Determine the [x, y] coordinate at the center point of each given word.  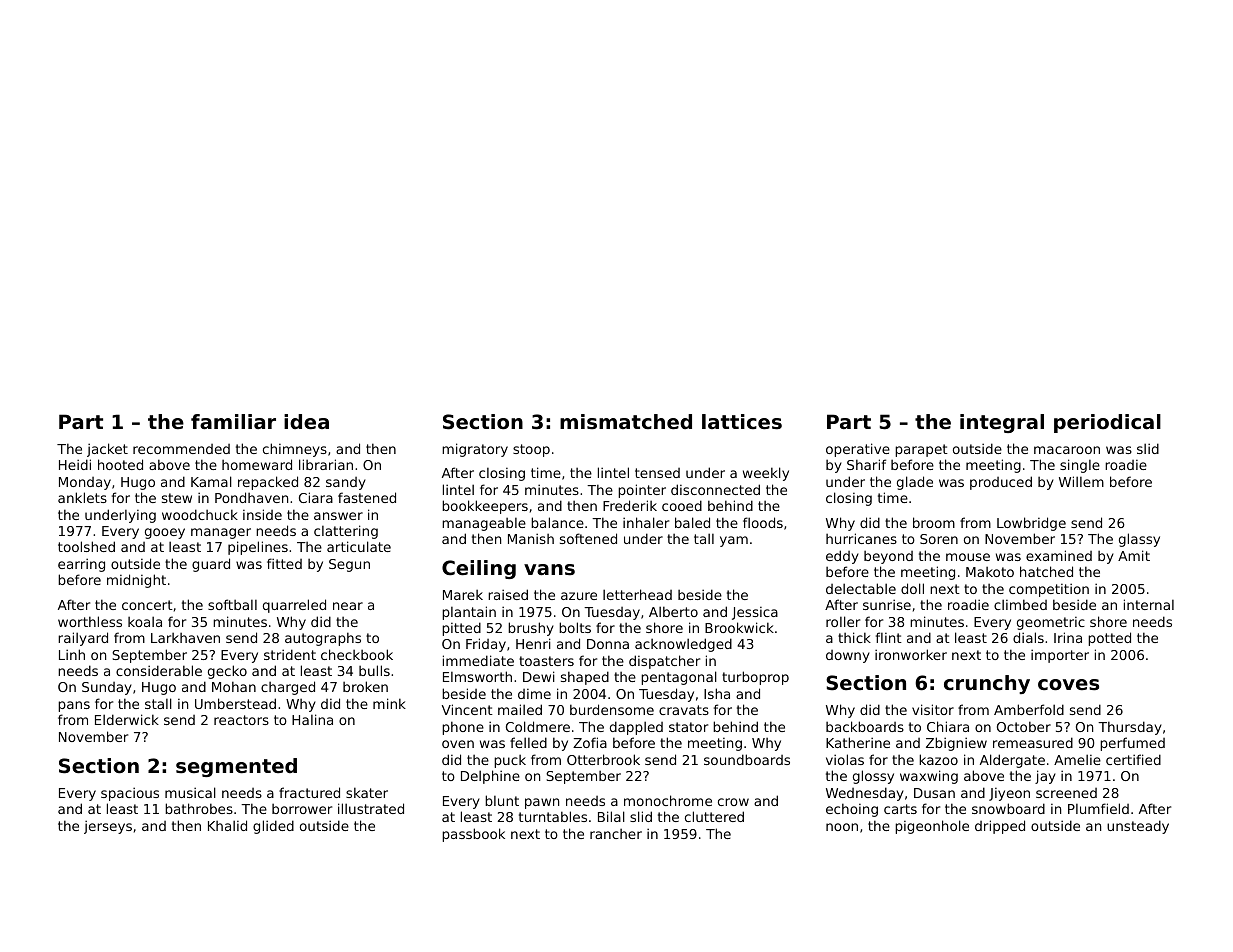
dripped [1000, 827]
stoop [531, 450]
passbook [473, 835]
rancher [616, 834]
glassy [1139, 540]
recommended [181, 449]
